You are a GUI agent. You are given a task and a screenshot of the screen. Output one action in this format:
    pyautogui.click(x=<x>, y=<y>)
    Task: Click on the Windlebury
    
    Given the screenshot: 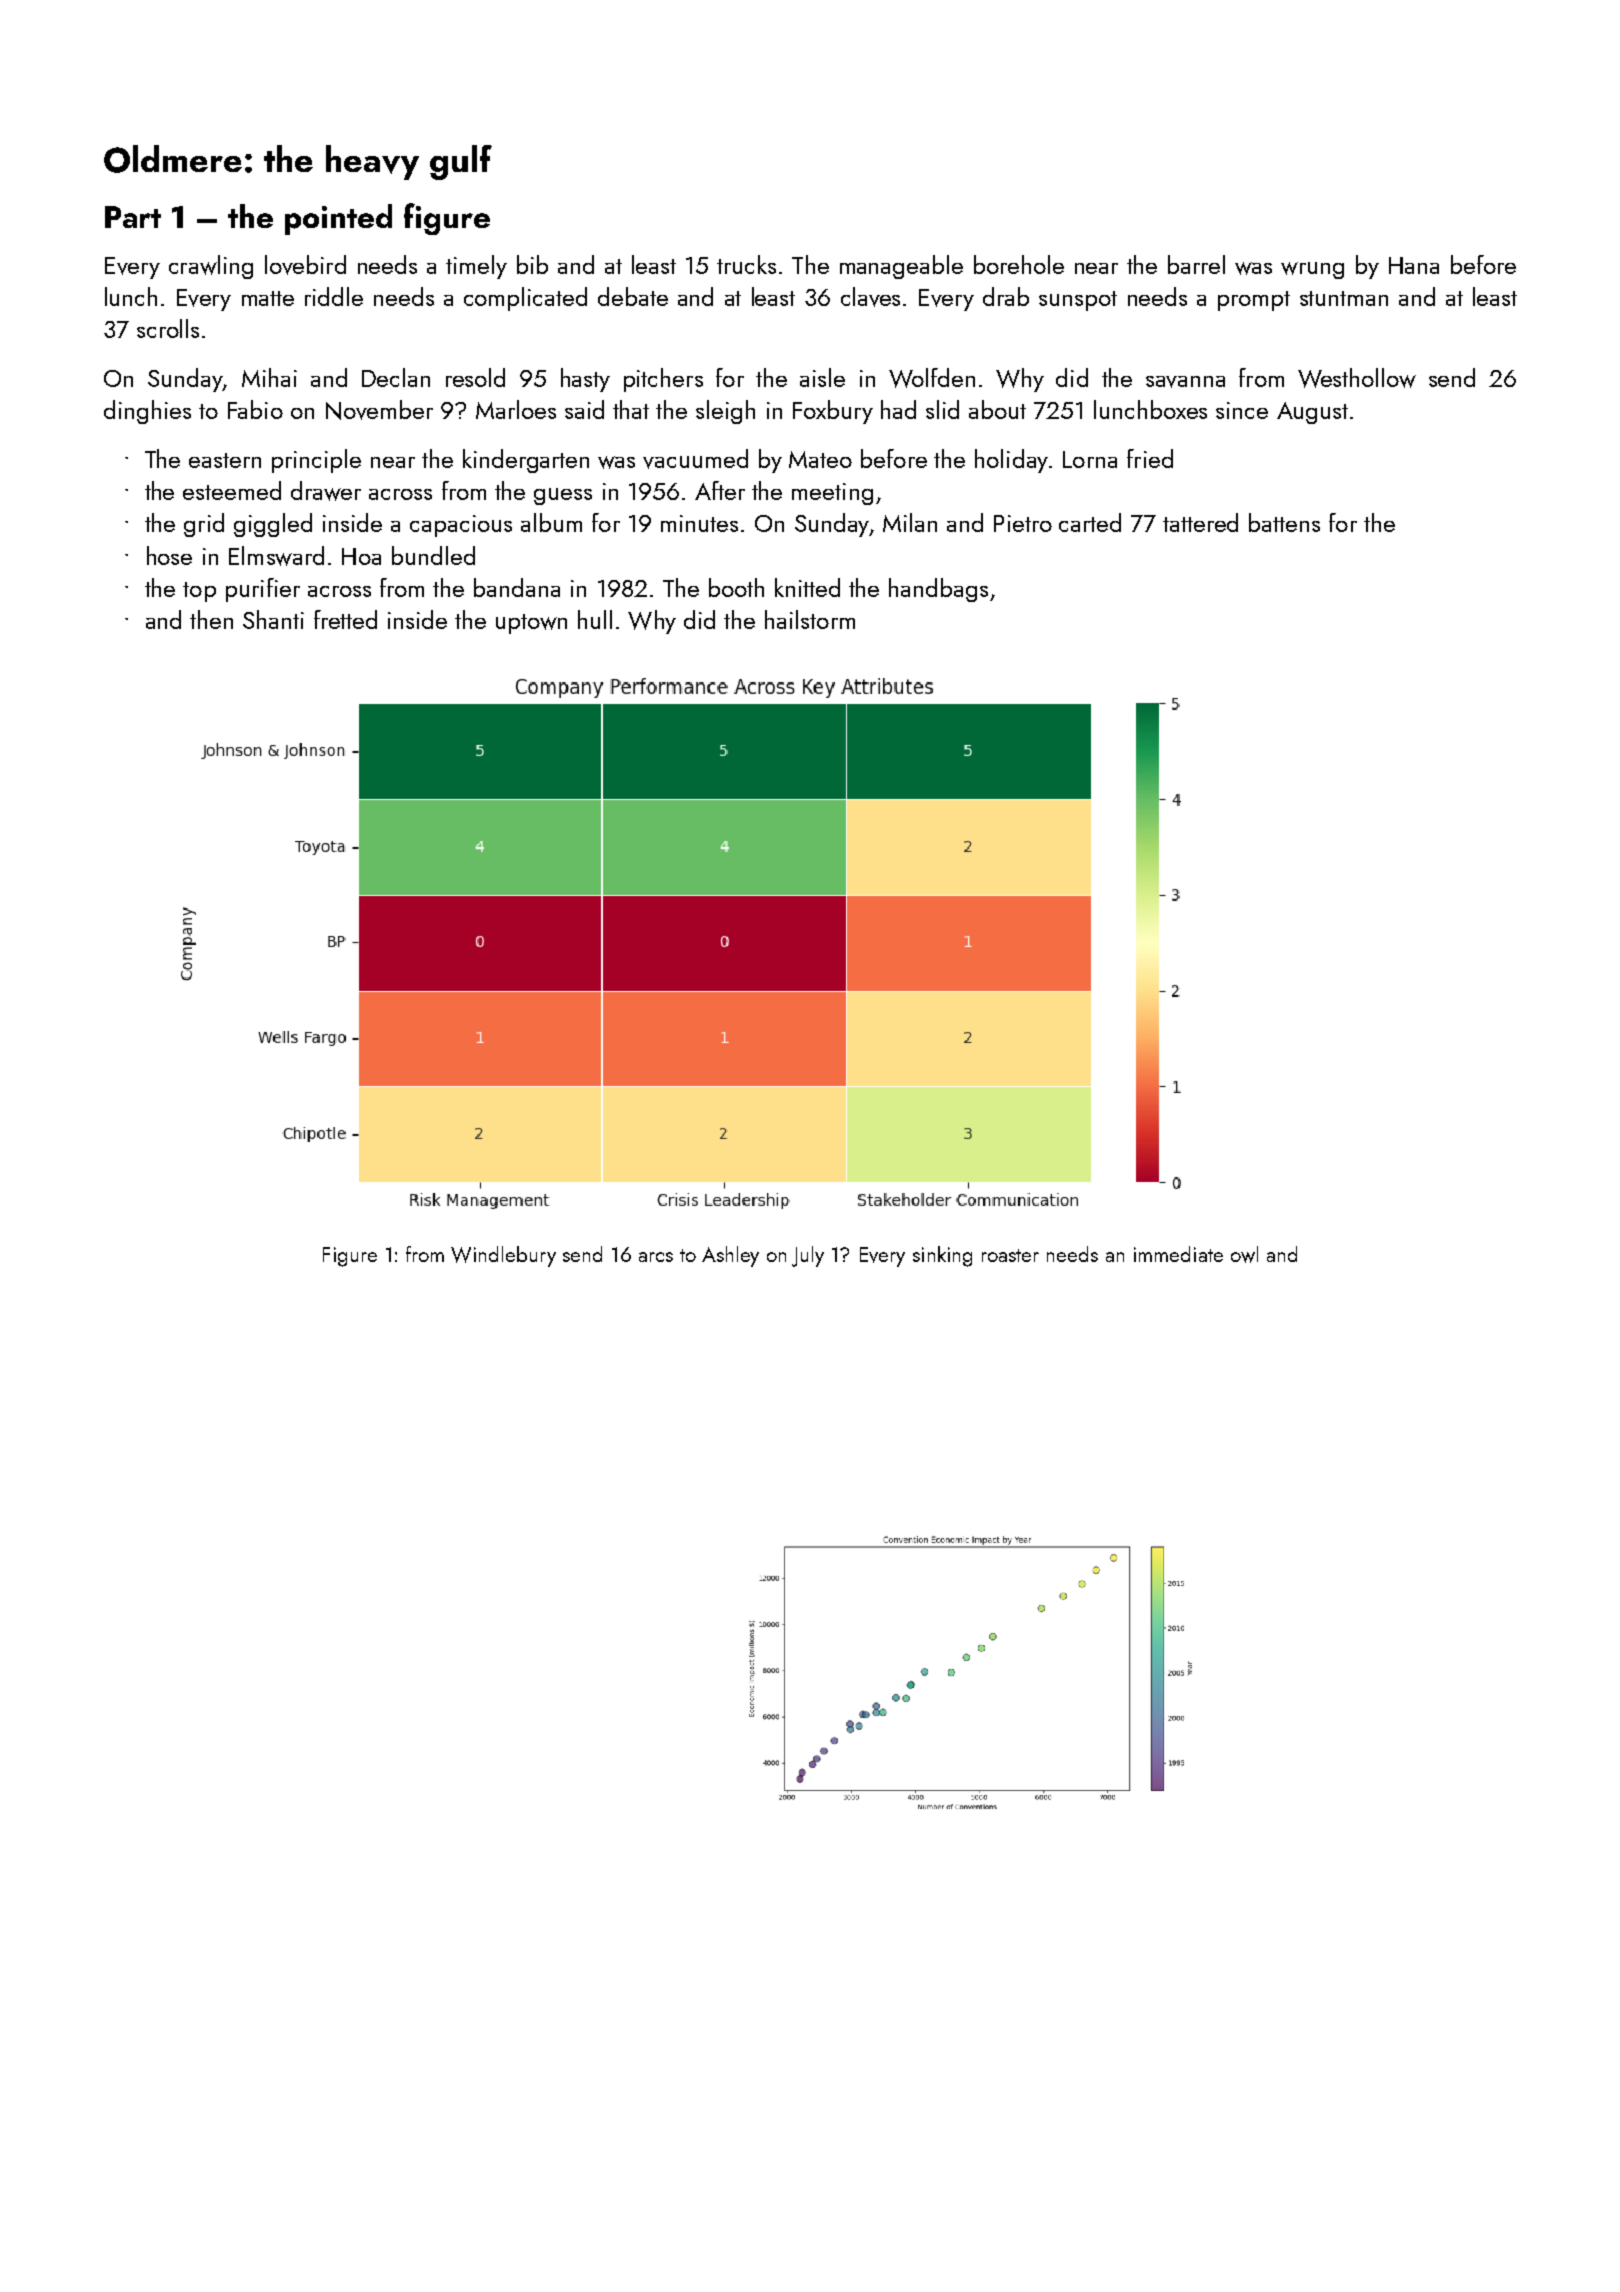 What is the action you would take?
    pyautogui.click(x=503, y=1256)
